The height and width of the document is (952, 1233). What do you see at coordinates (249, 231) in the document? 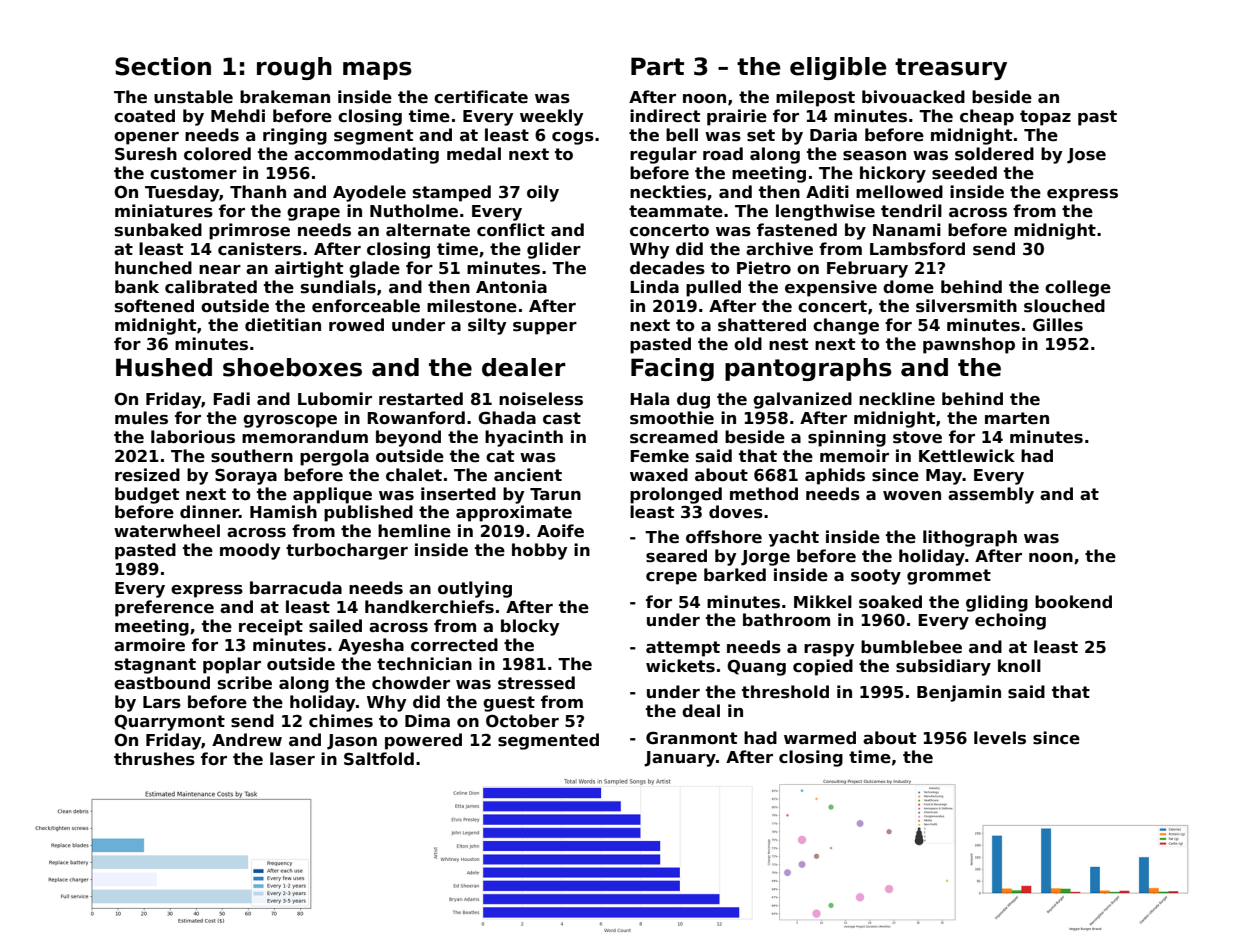
I see `primrose` at bounding box center [249, 231].
